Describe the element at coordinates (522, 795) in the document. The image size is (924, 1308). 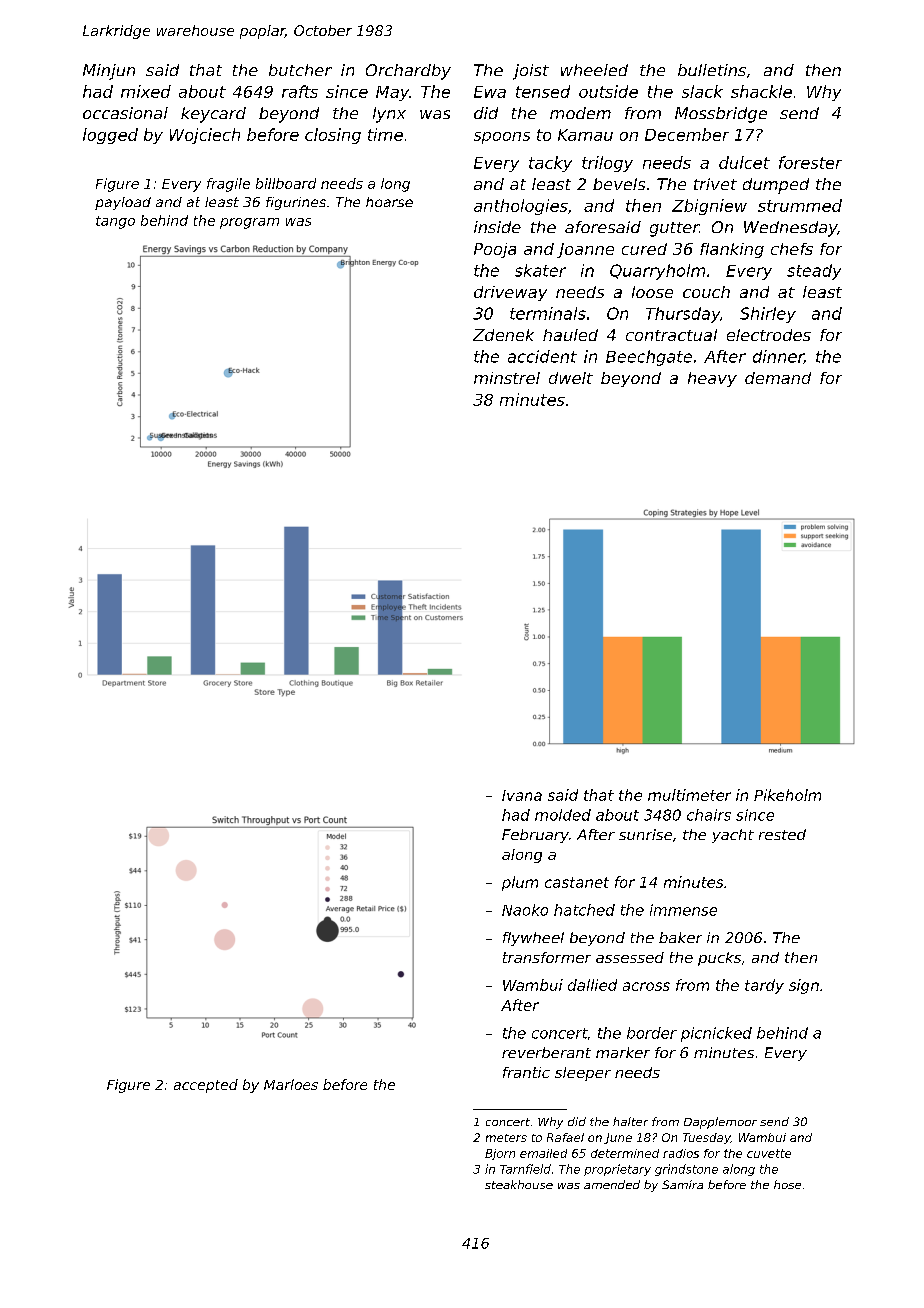
I see `Ivana` at that location.
